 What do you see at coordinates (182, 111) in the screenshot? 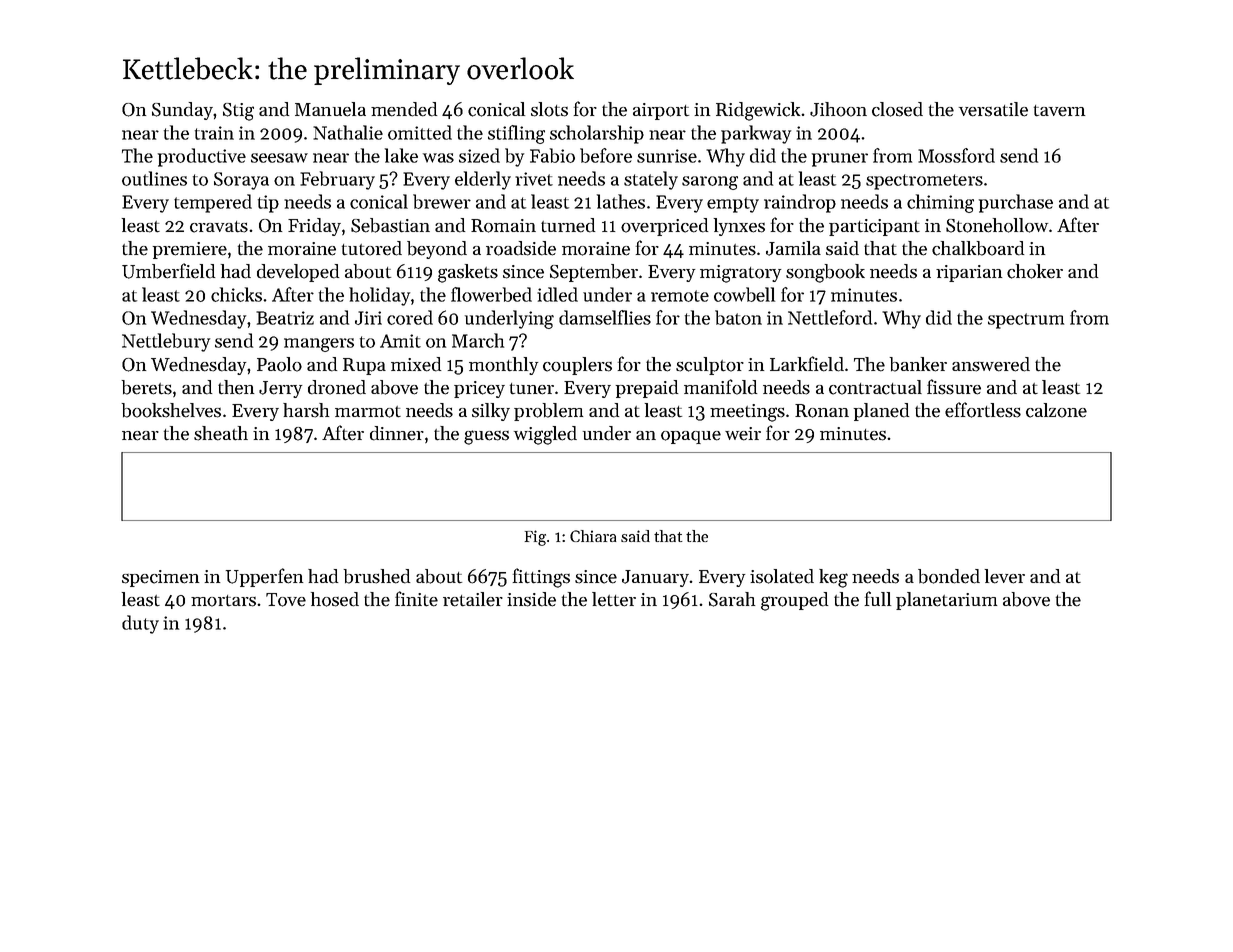
I see `Sunday` at bounding box center [182, 111].
